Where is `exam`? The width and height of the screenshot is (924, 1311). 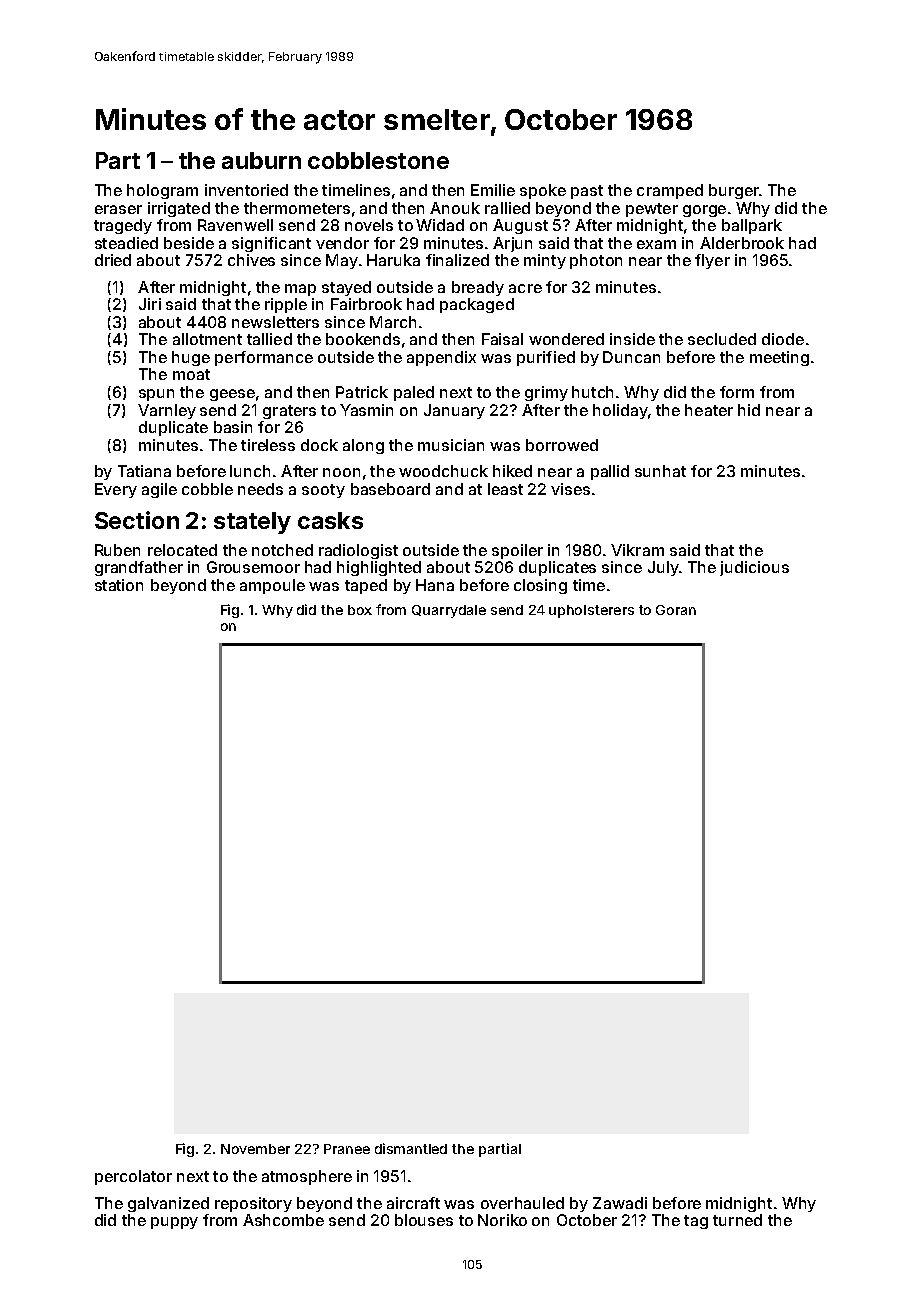
exam is located at coordinates (656, 244).
